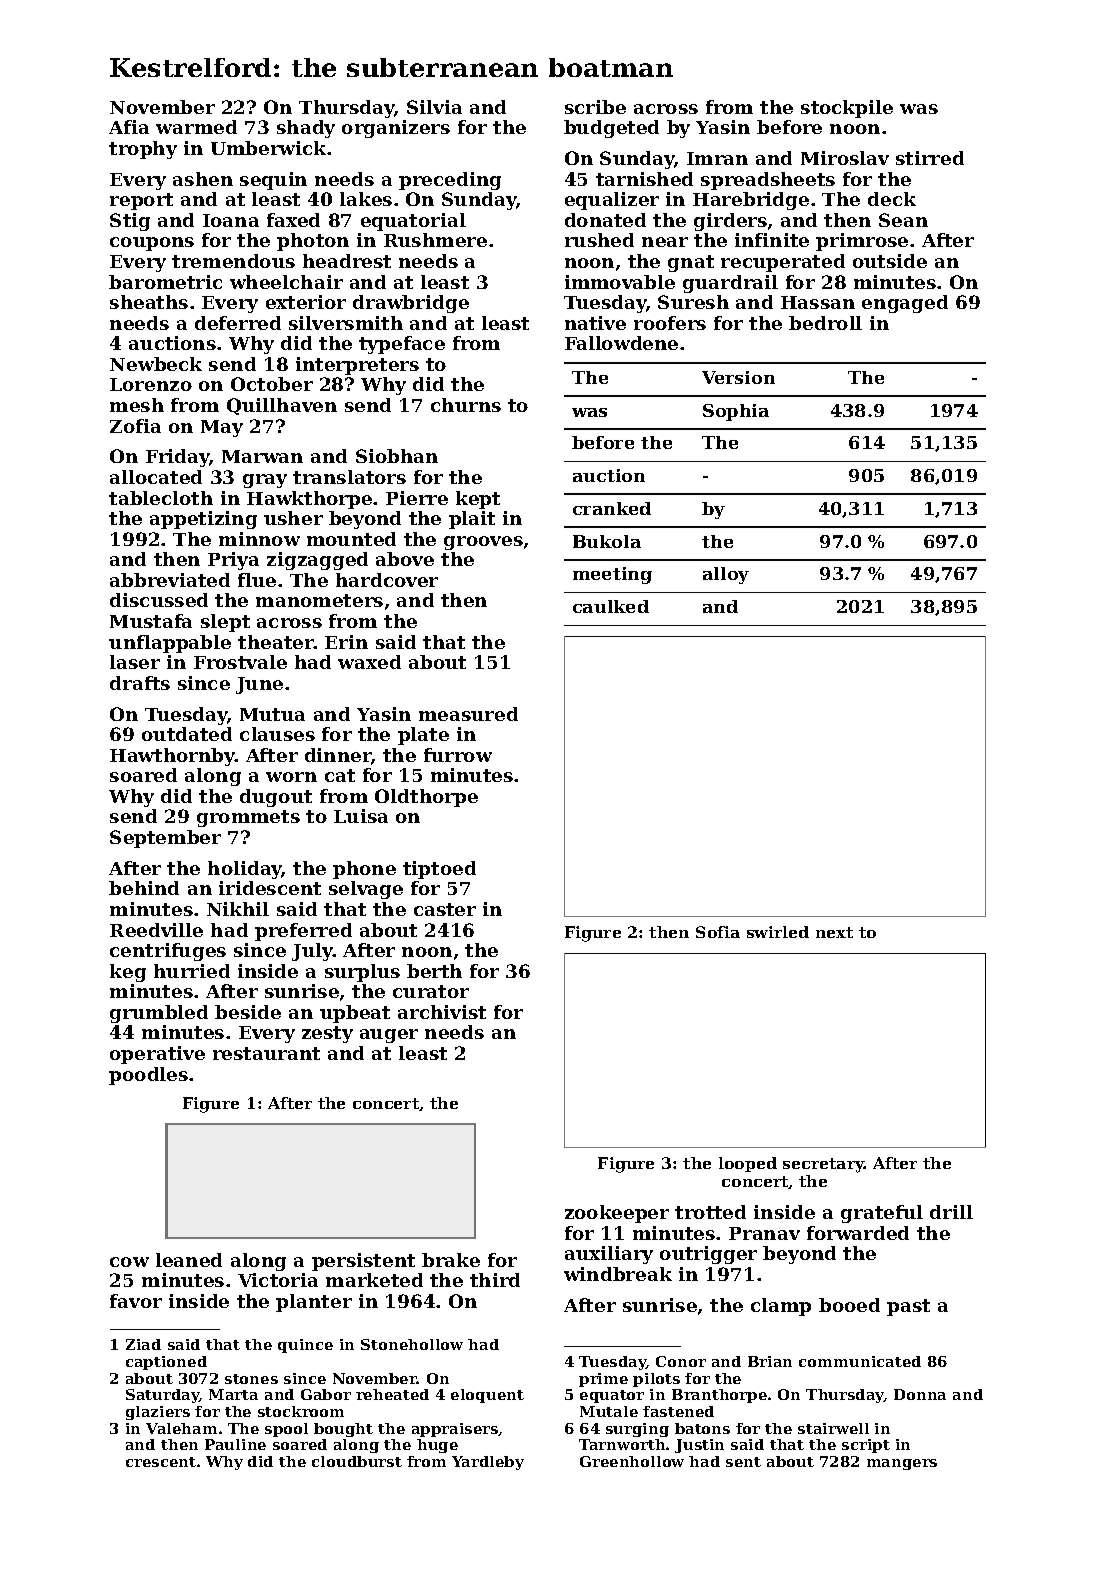  I want to click on Victoria, so click(278, 1280).
